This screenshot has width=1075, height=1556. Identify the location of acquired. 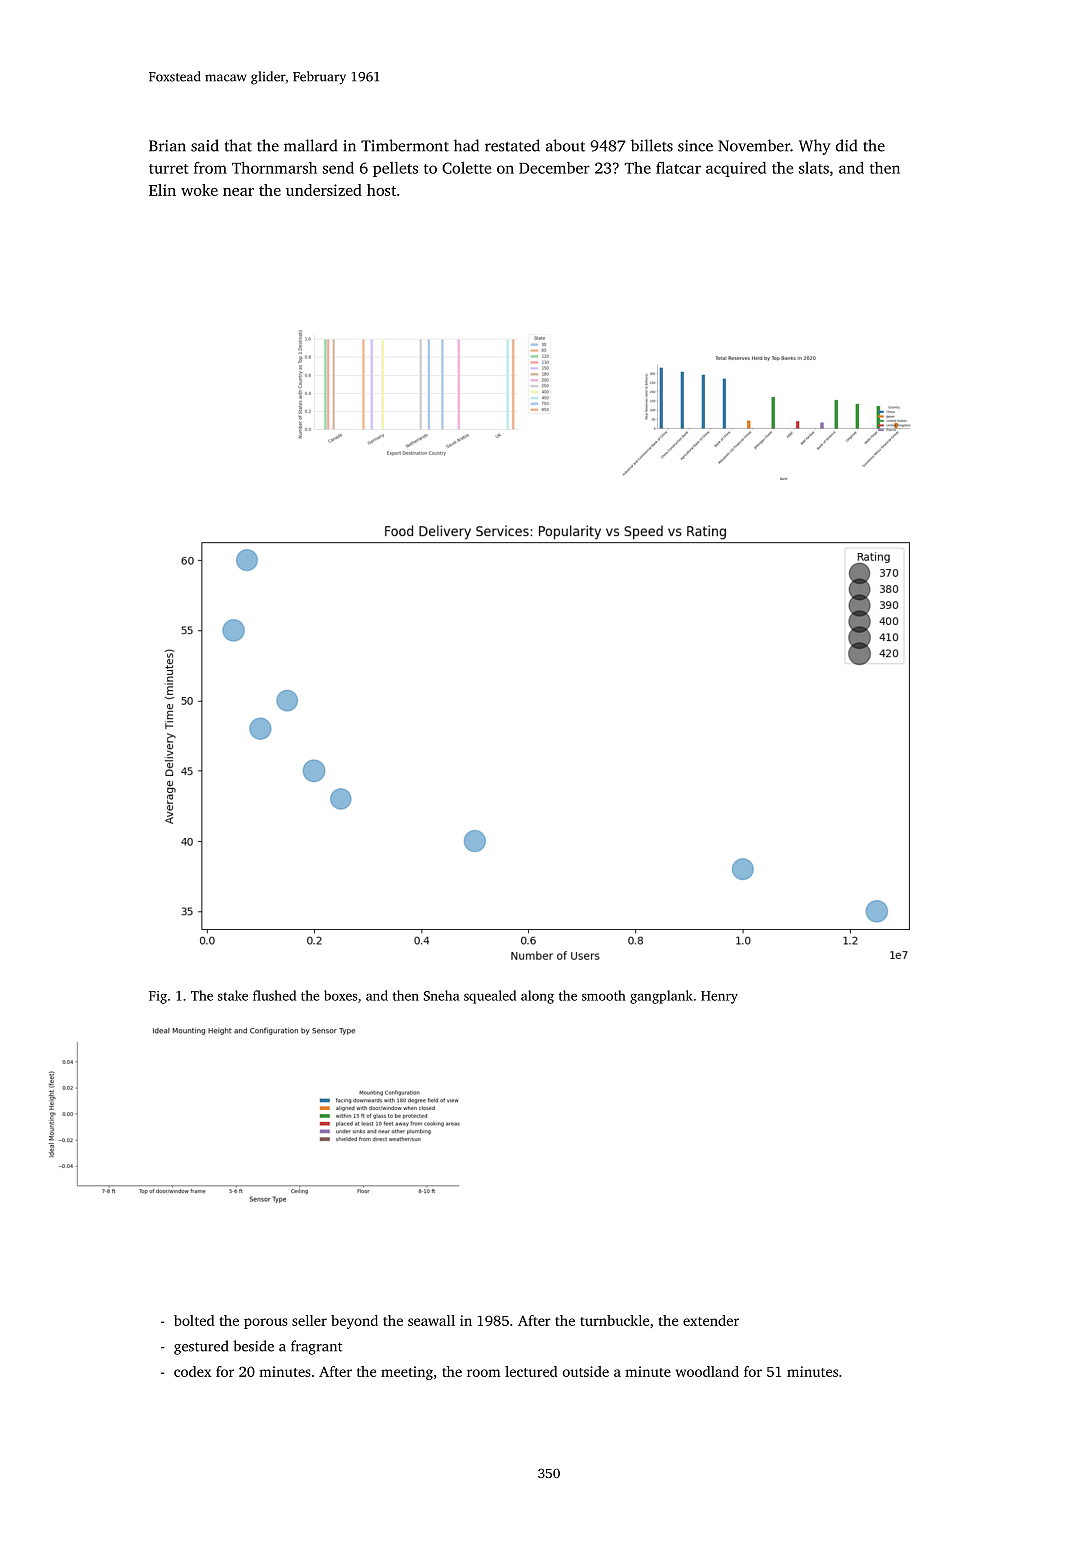
(736, 169).
